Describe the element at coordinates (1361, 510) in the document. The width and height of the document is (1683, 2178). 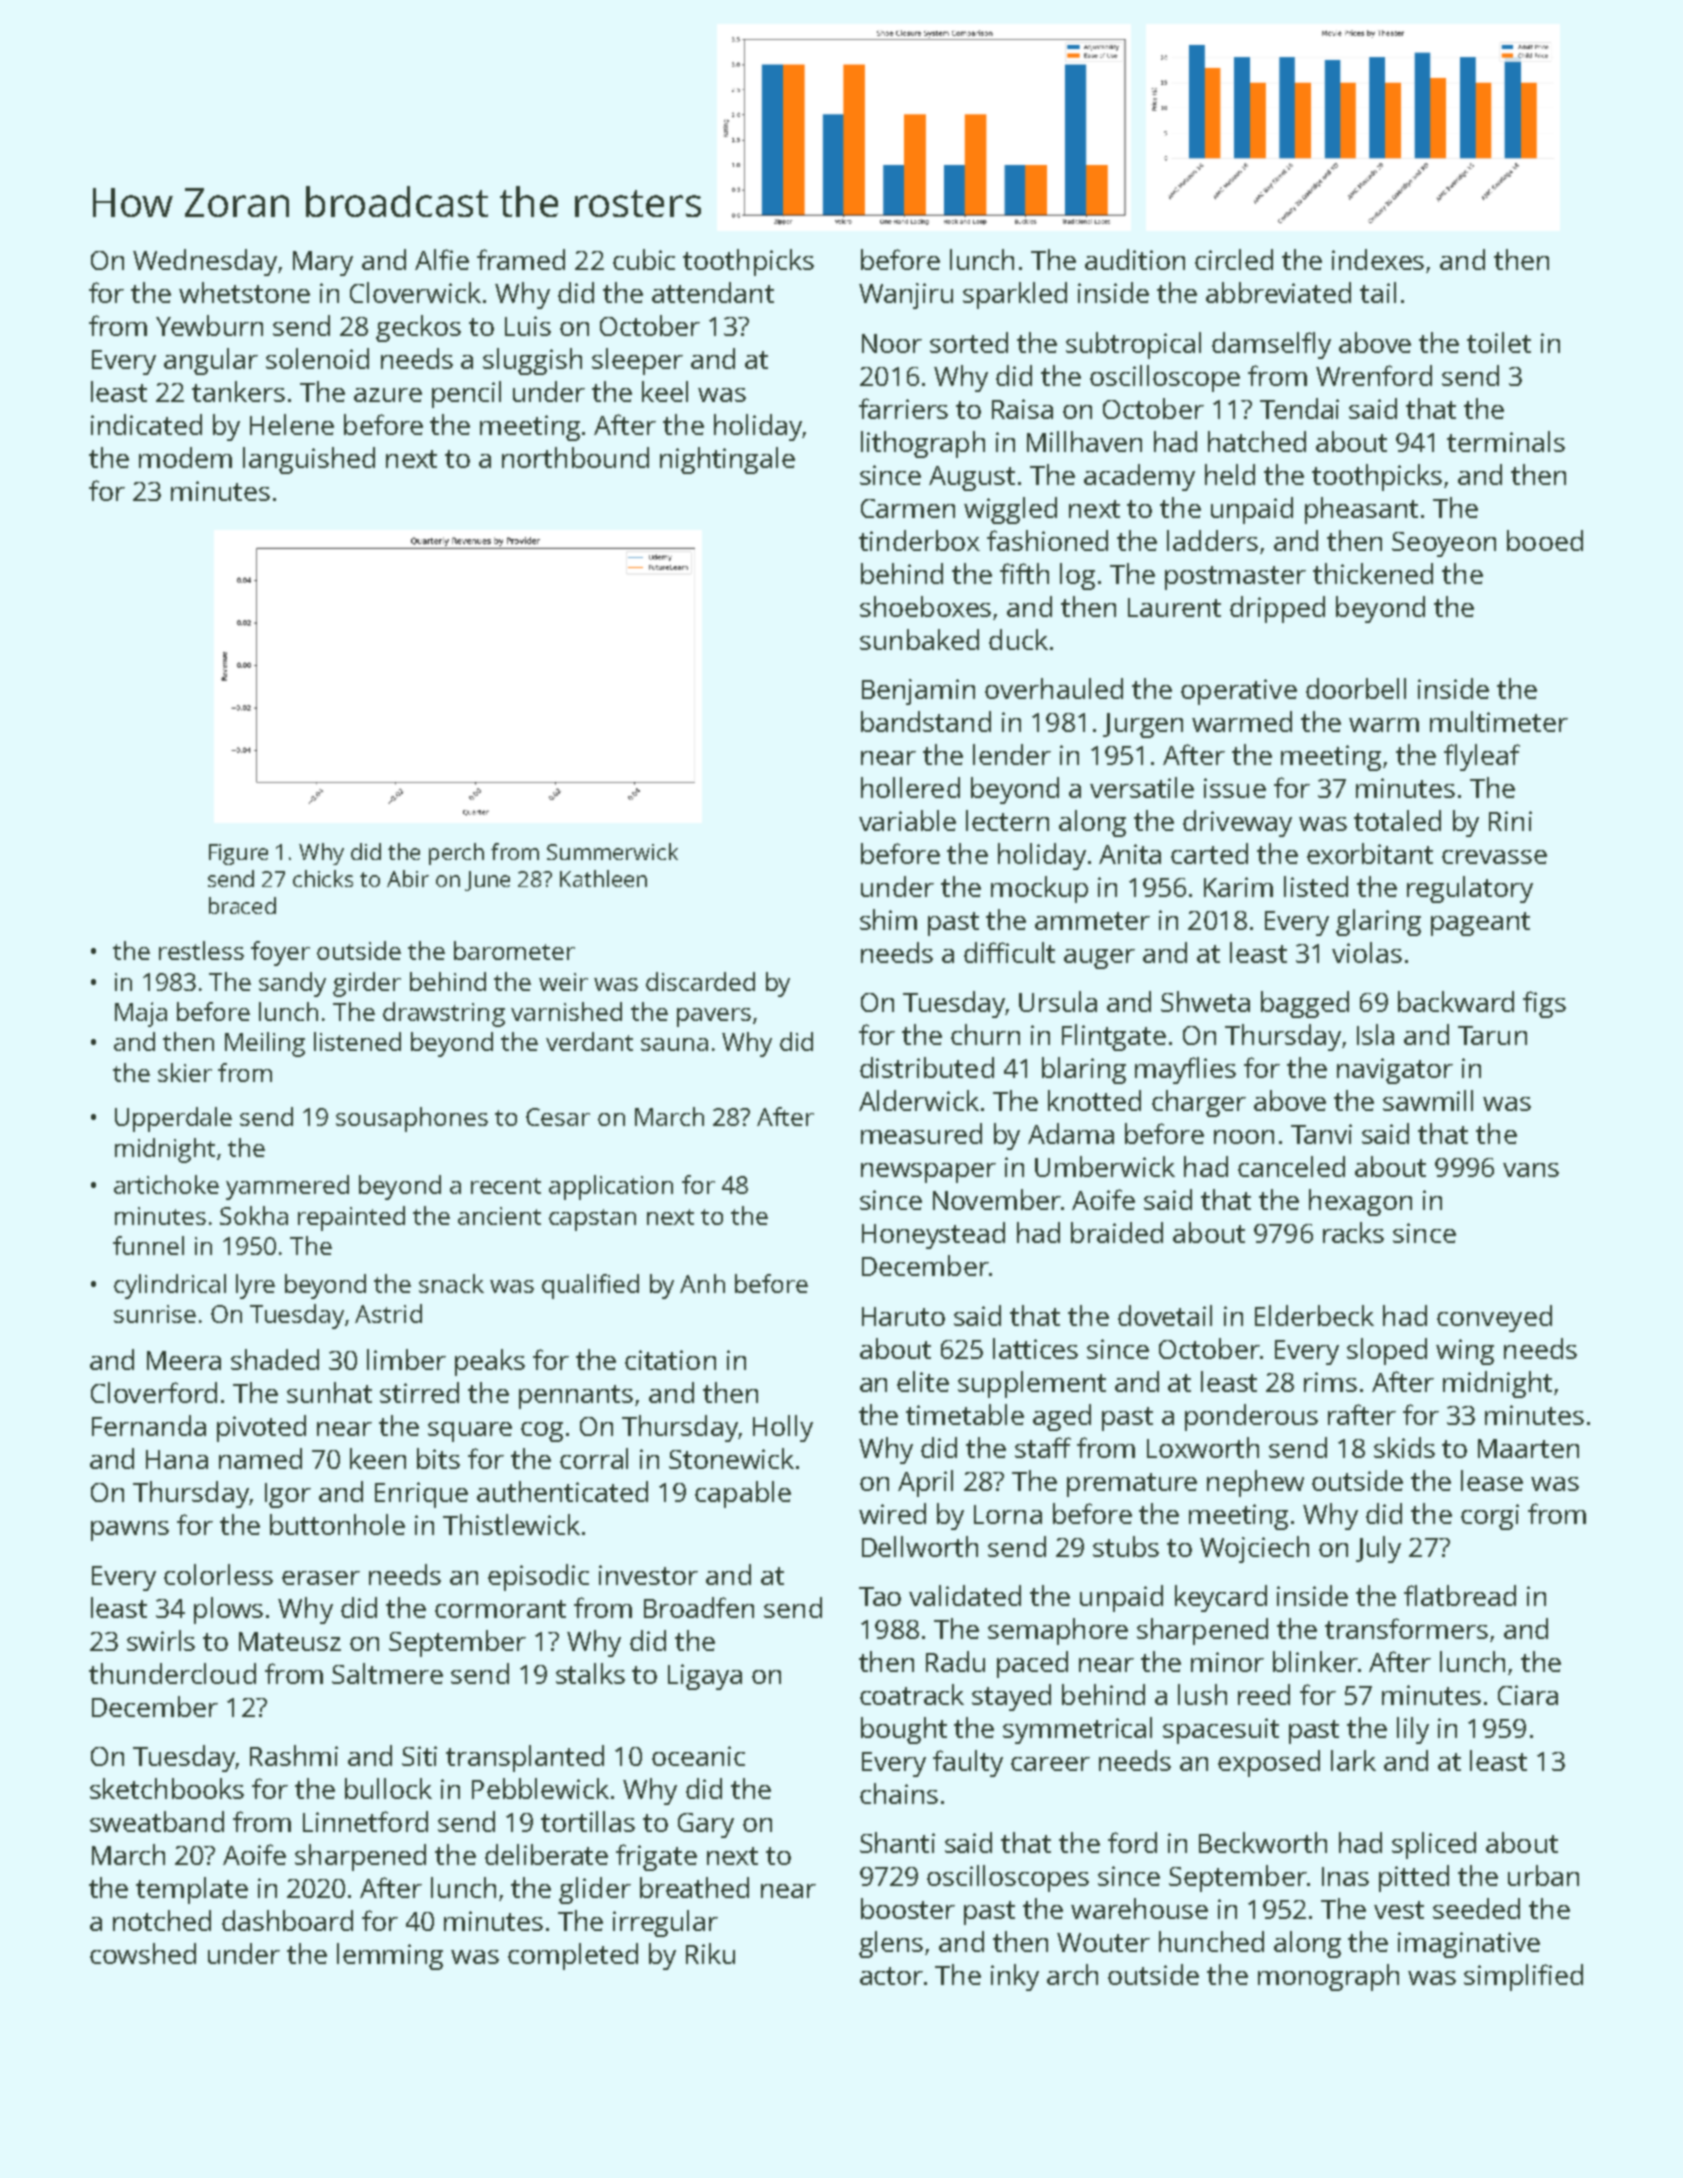
I see `pheasant` at that location.
